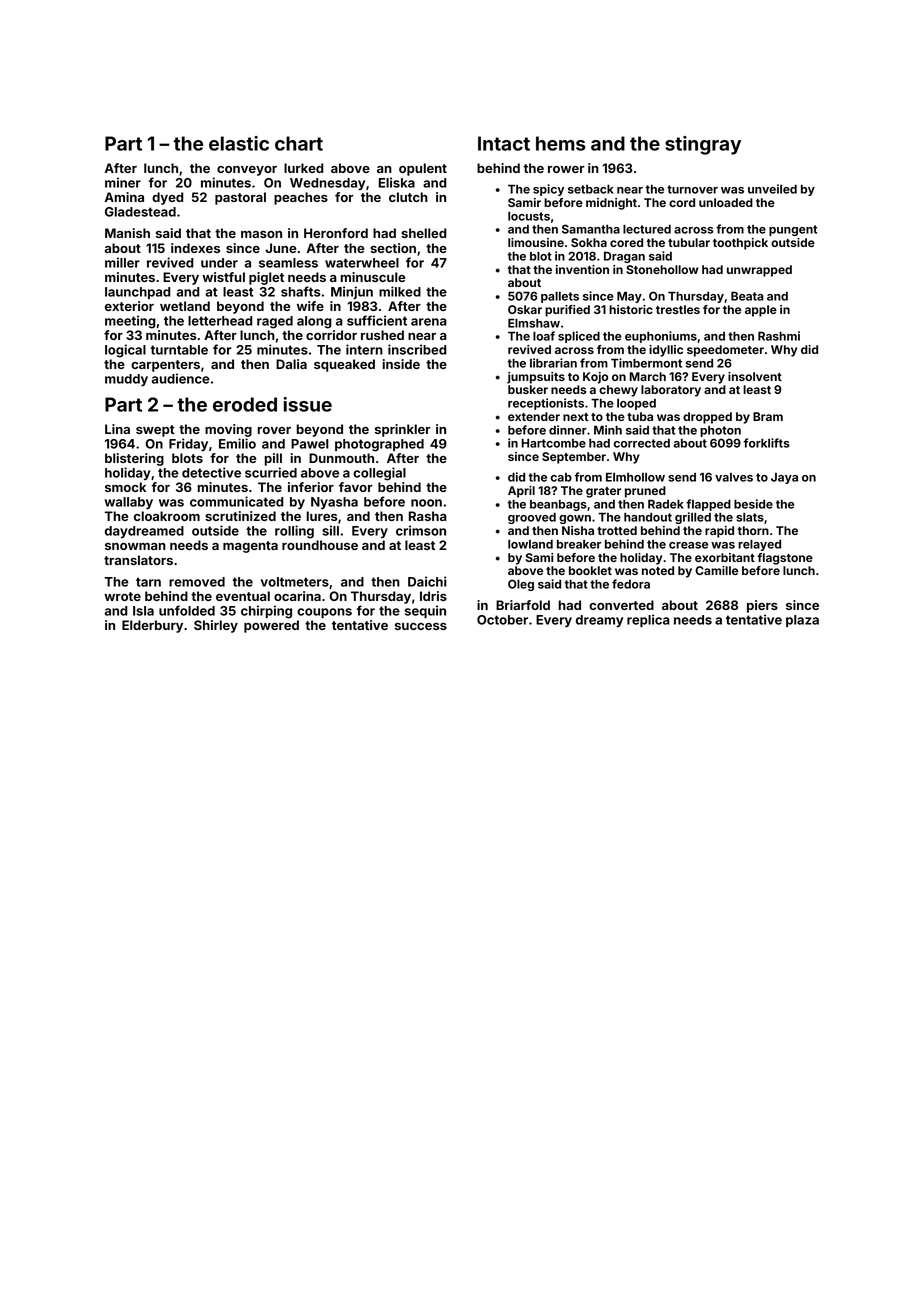  Describe the element at coordinates (779, 336) in the screenshot. I see `Rashmi` at that location.
